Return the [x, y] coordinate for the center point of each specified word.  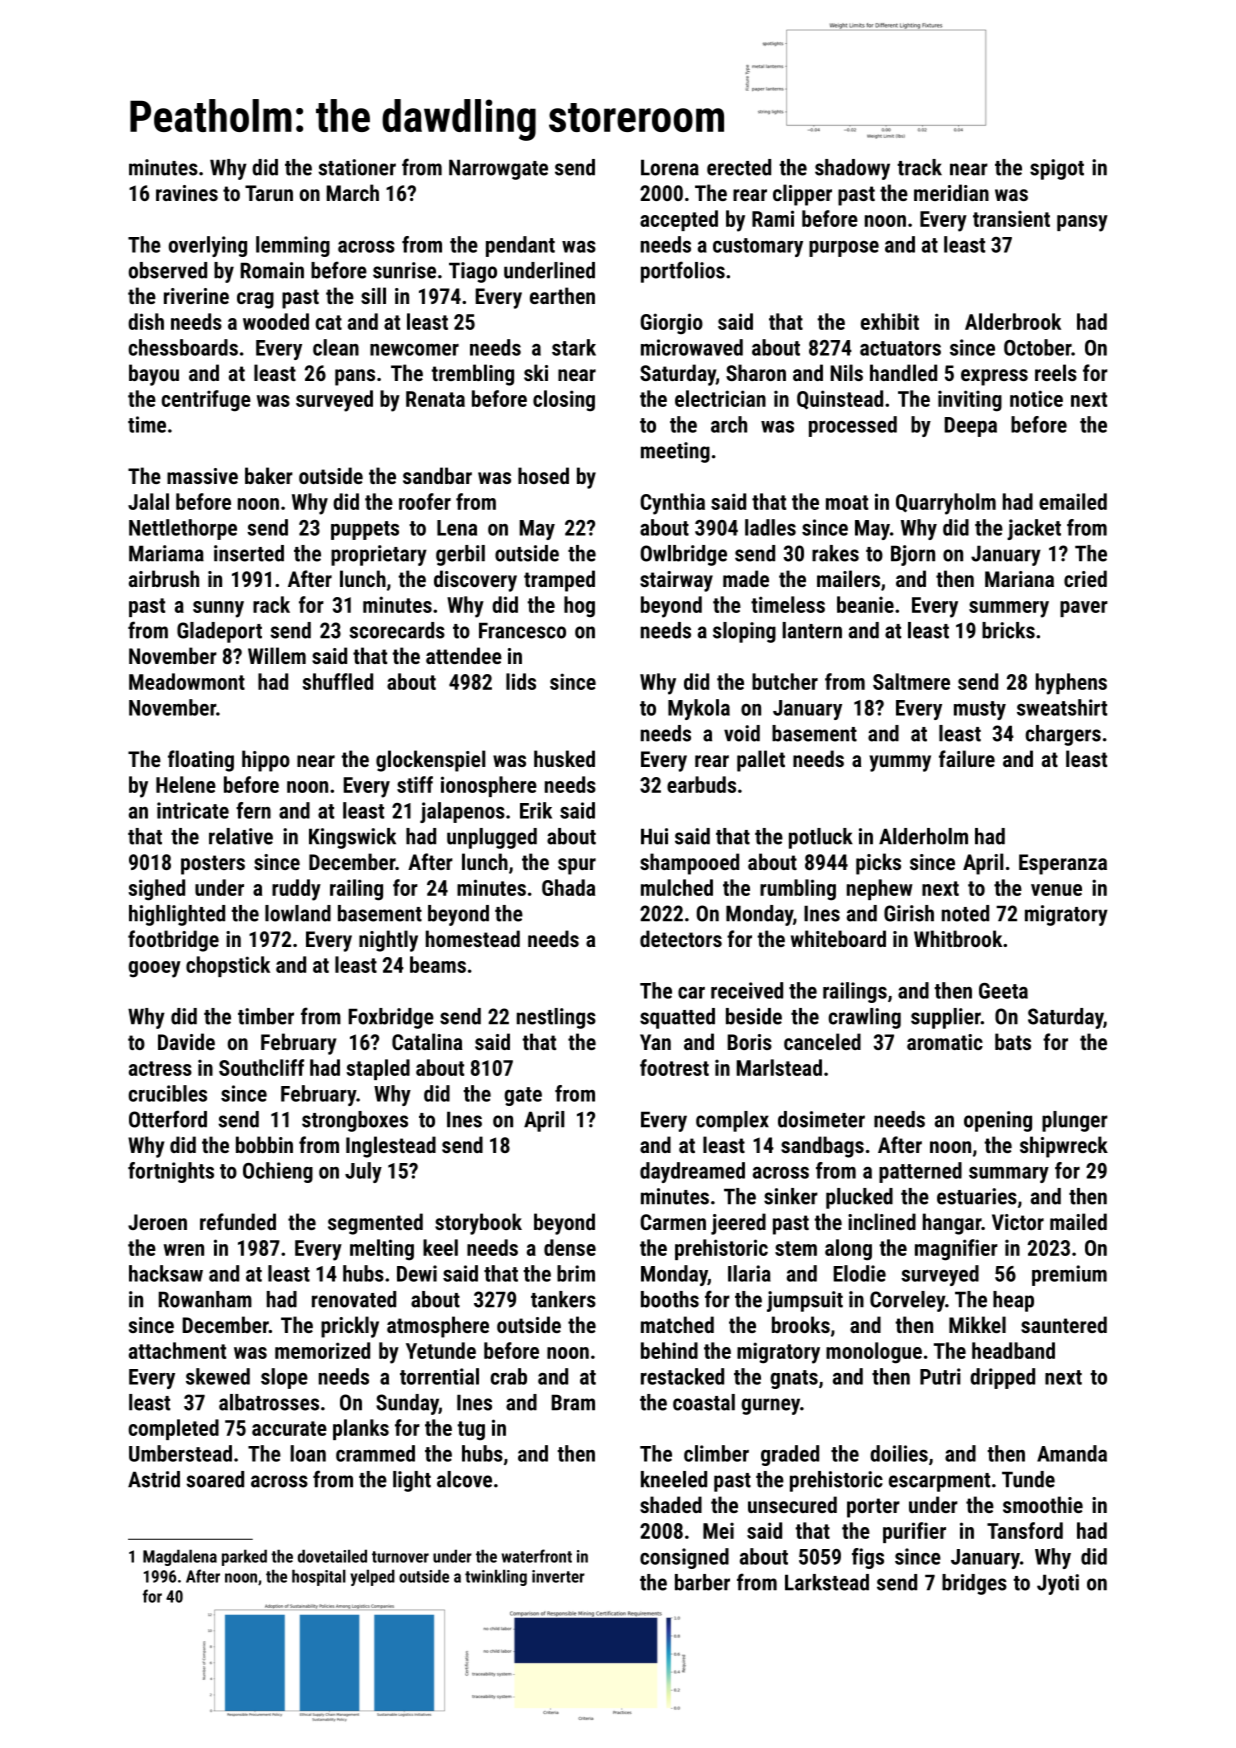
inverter [558, 1576]
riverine [196, 296]
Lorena [670, 167]
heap [1013, 1301]
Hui [654, 836]
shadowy [852, 169]
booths [670, 1299]
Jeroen [157, 1222]
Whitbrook [958, 938]
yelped [372, 1577]
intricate [193, 810]
